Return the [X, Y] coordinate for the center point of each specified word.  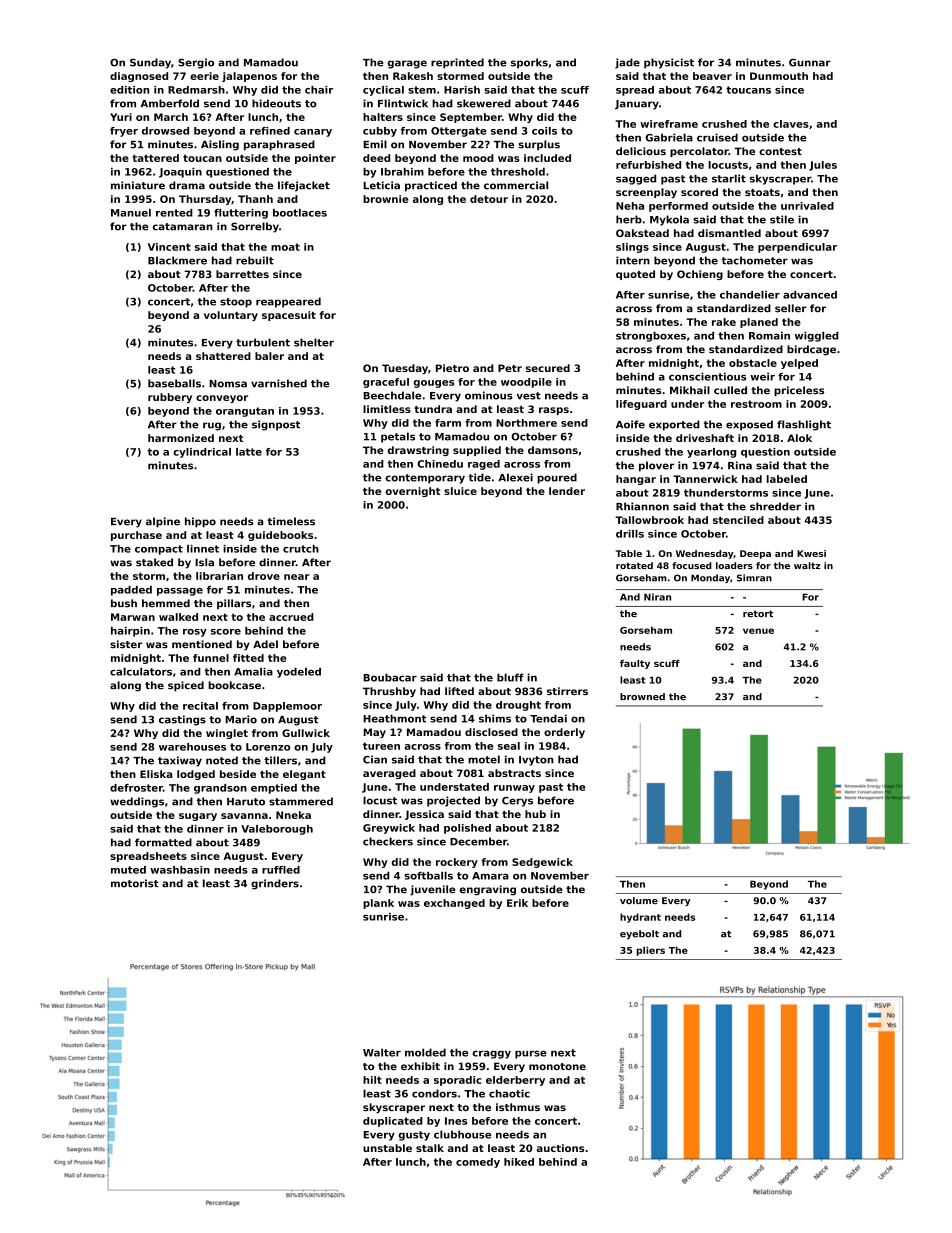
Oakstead [642, 233]
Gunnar [810, 63]
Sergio [196, 63]
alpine [163, 522]
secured [548, 368]
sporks [529, 63]
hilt [372, 1080]
